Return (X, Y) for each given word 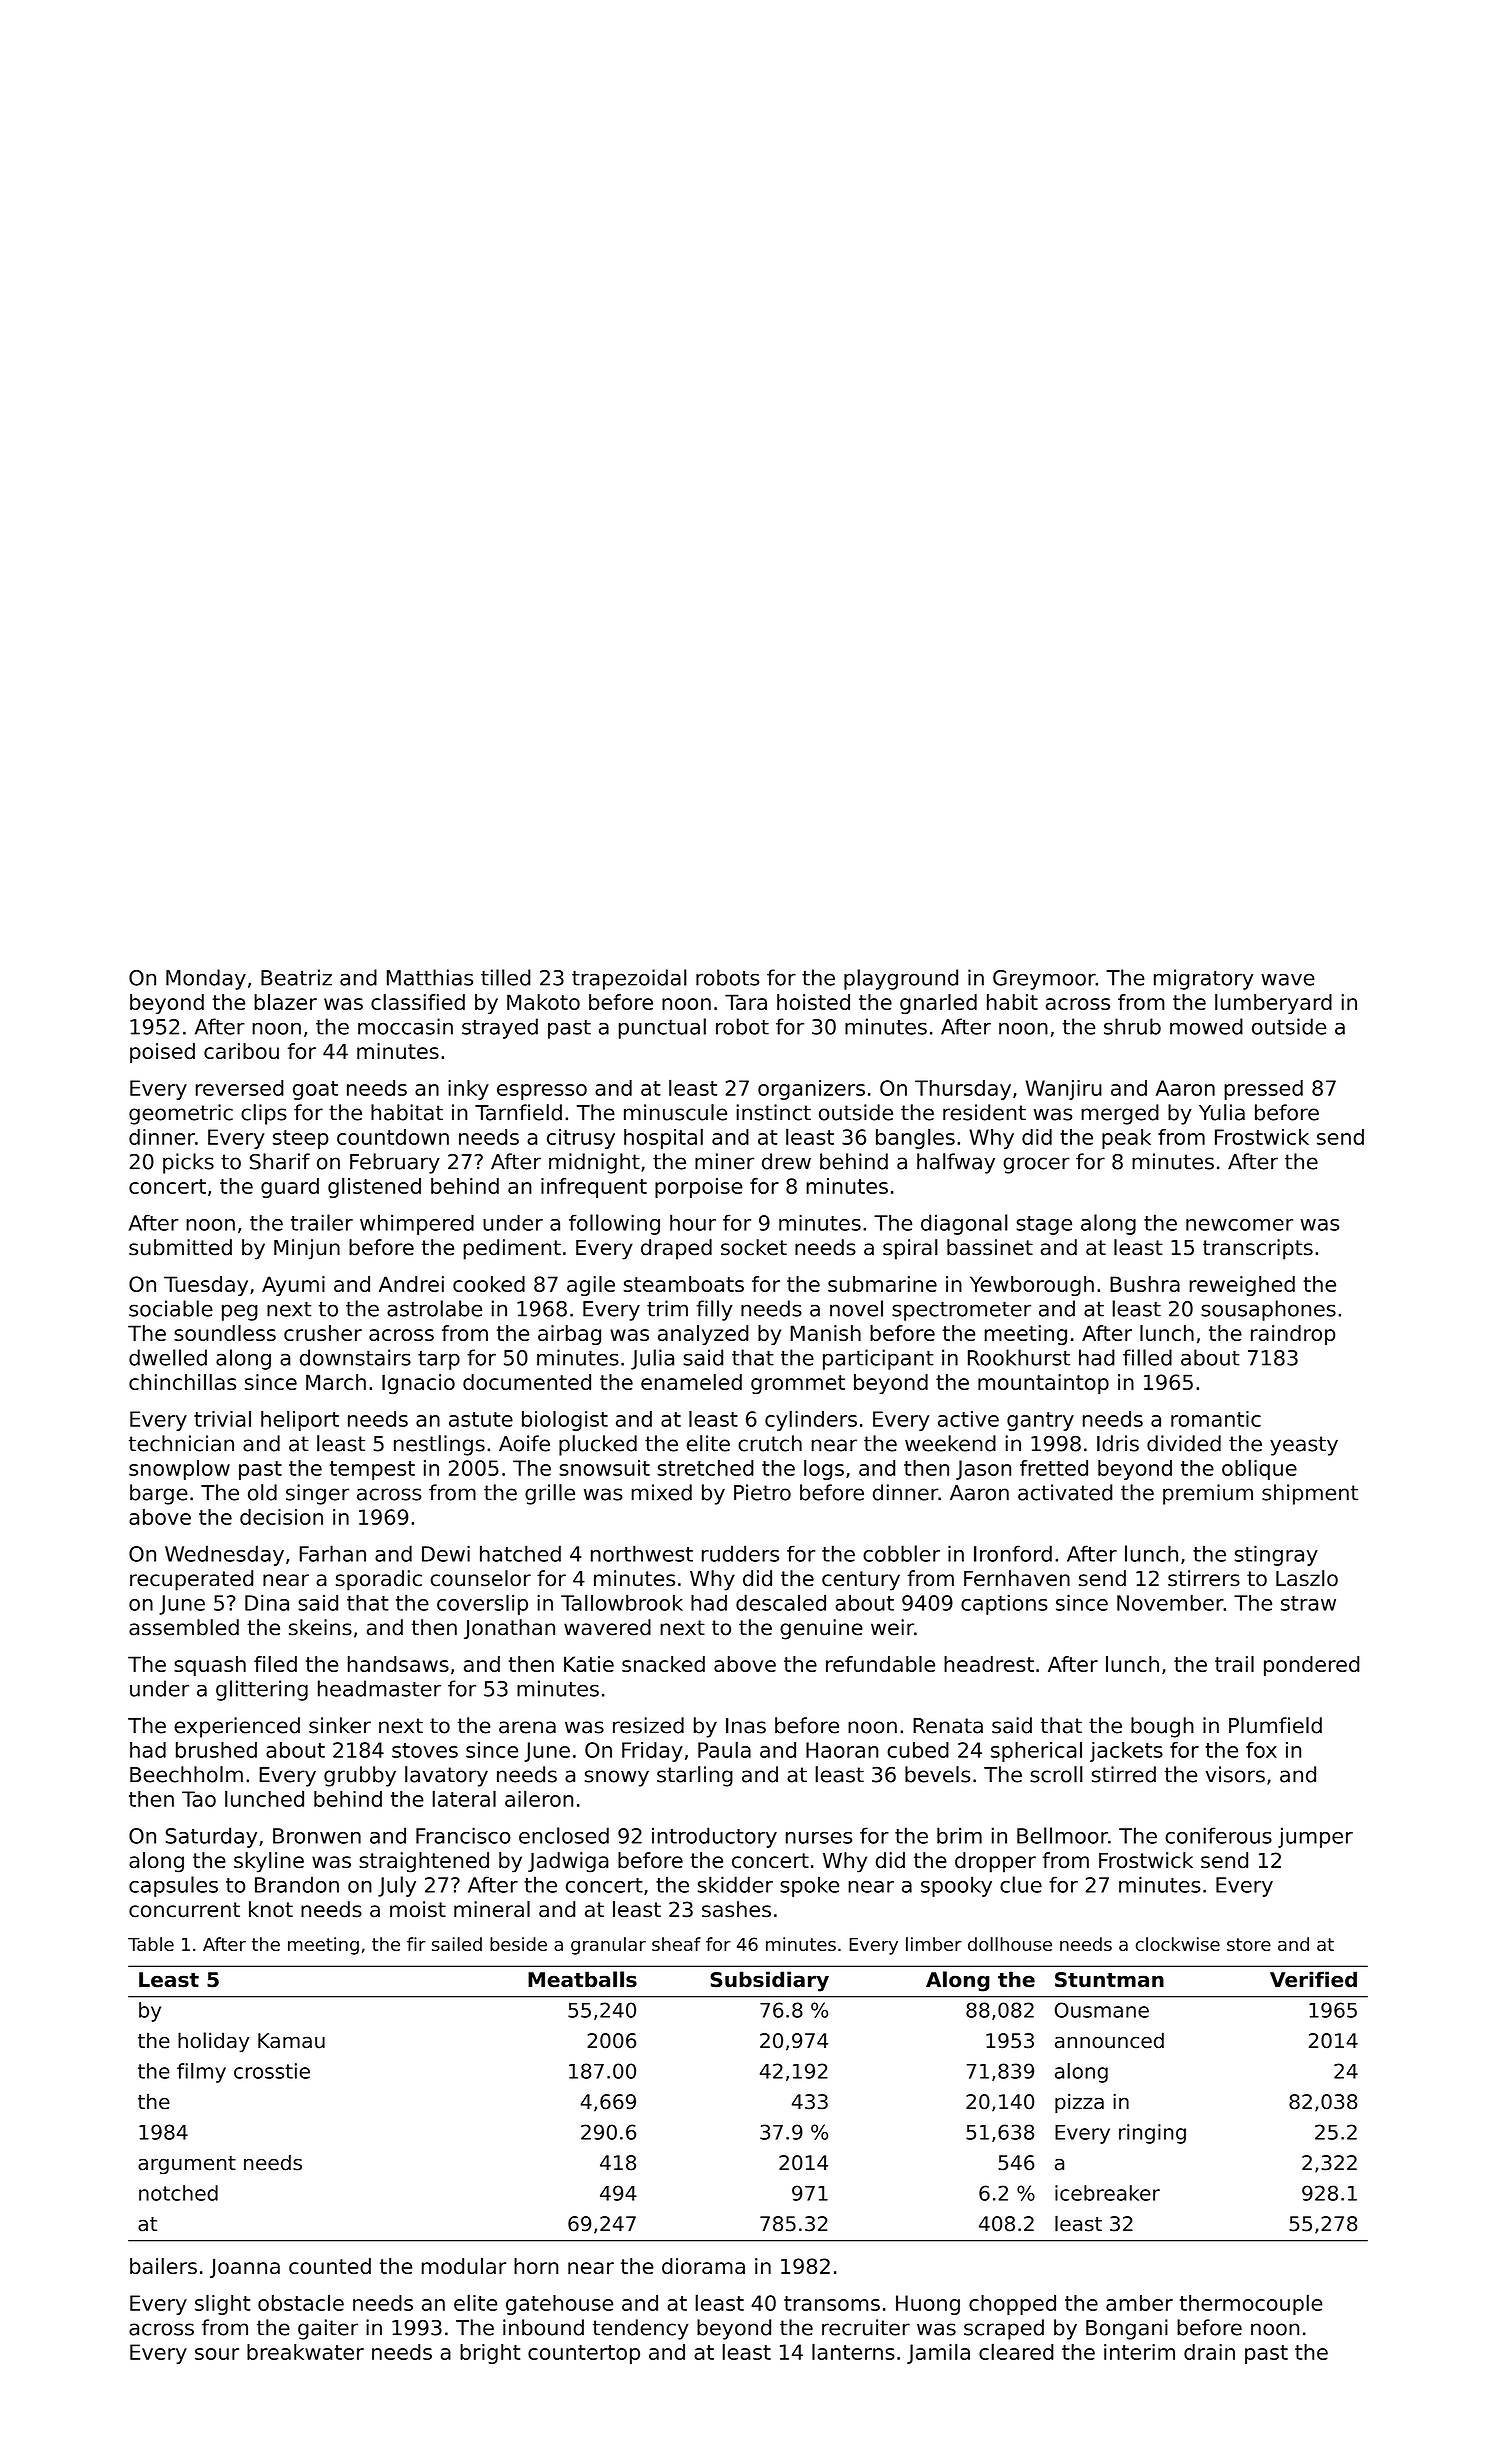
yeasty (1304, 1446)
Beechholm (186, 1774)
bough (1162, 1727)
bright (490, 2354)
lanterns (853, 2351)
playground (901, 979)
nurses (819, 1838)
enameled (691, 1382)
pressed (1263, 1090)
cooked (489, 1284)
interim (1139, 2352)
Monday (206, 979)
